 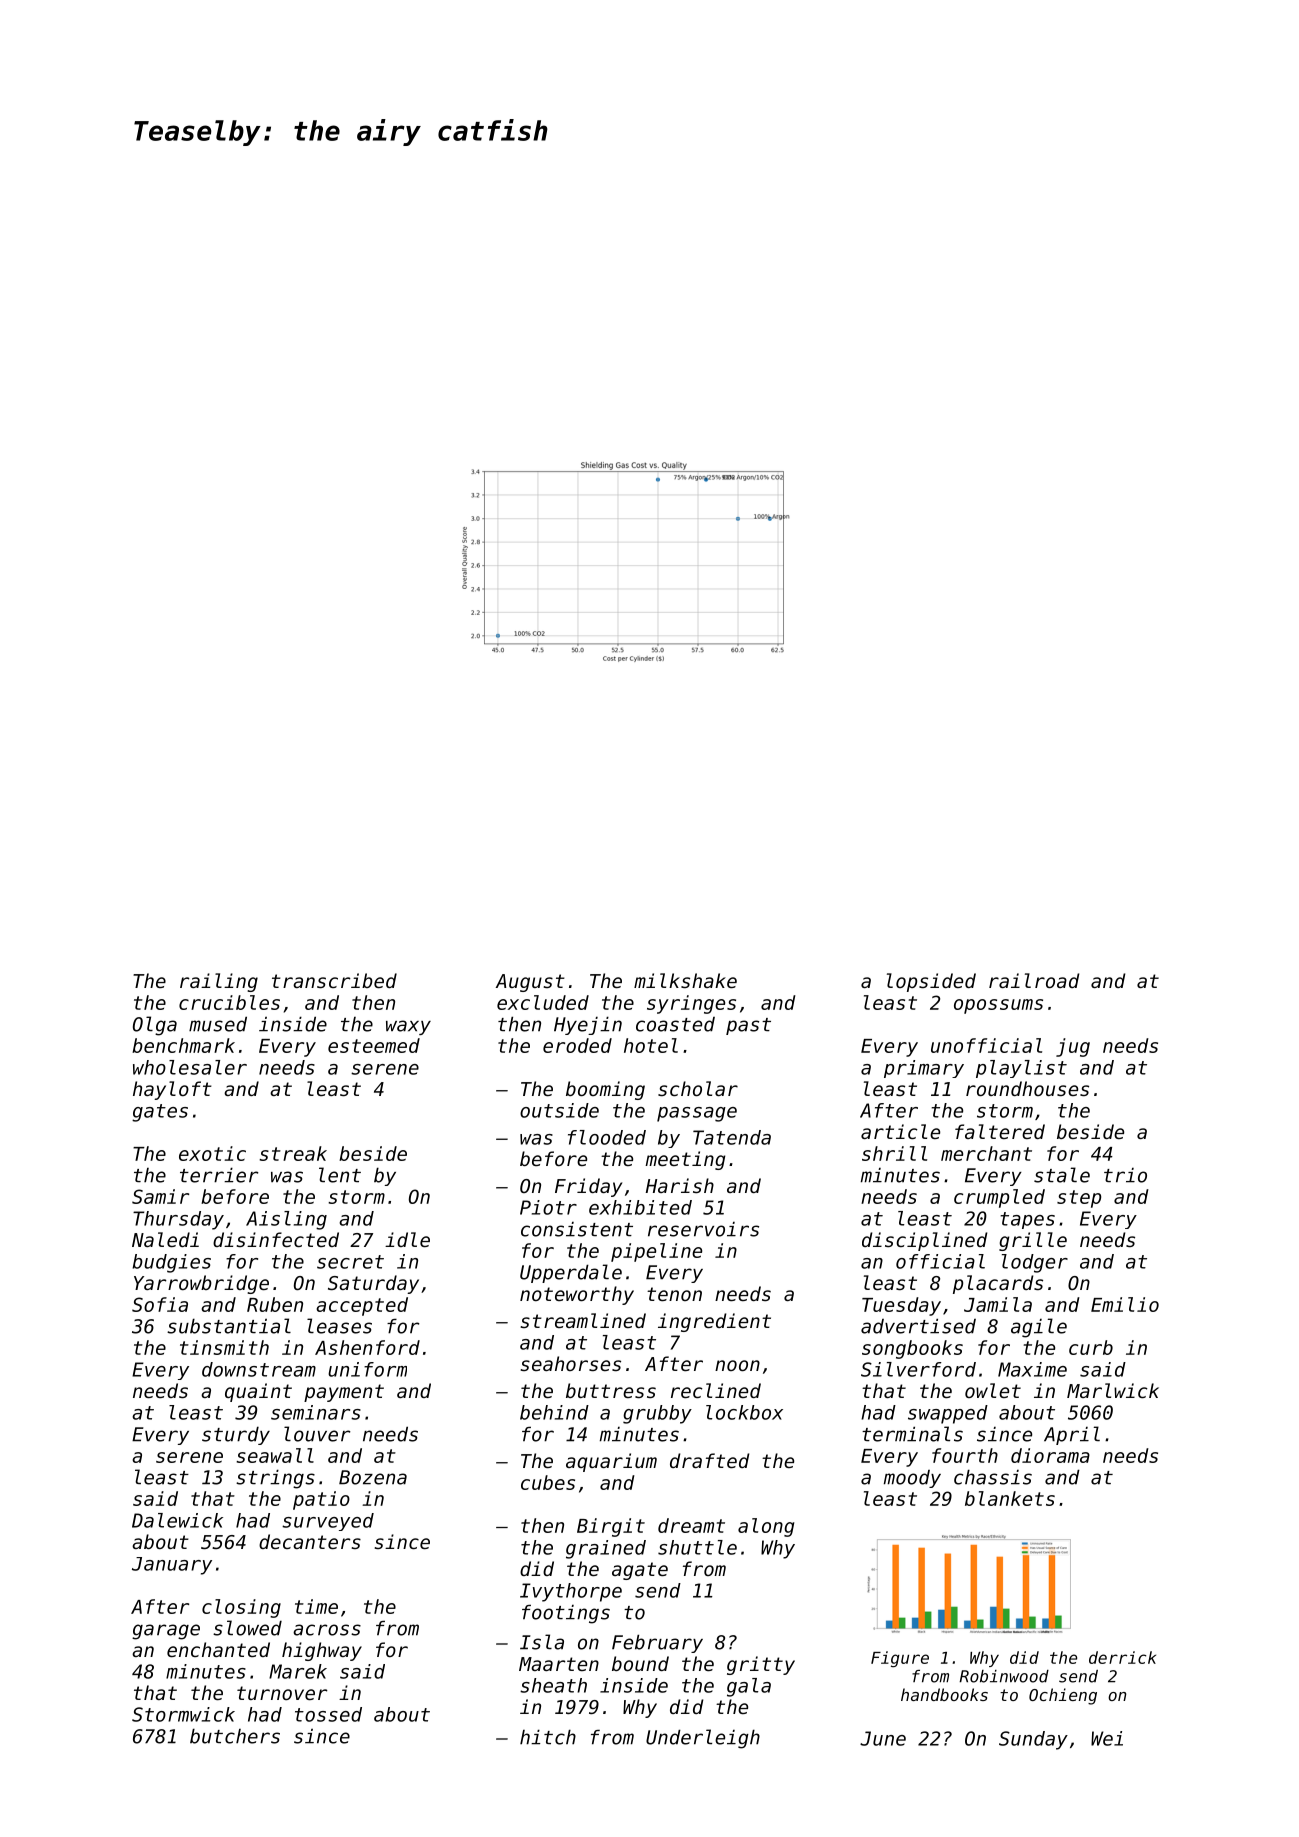 What do you see at coordinates (219, 982) in the screenshot?
I see `railing` at bounding box center [219, 982].
